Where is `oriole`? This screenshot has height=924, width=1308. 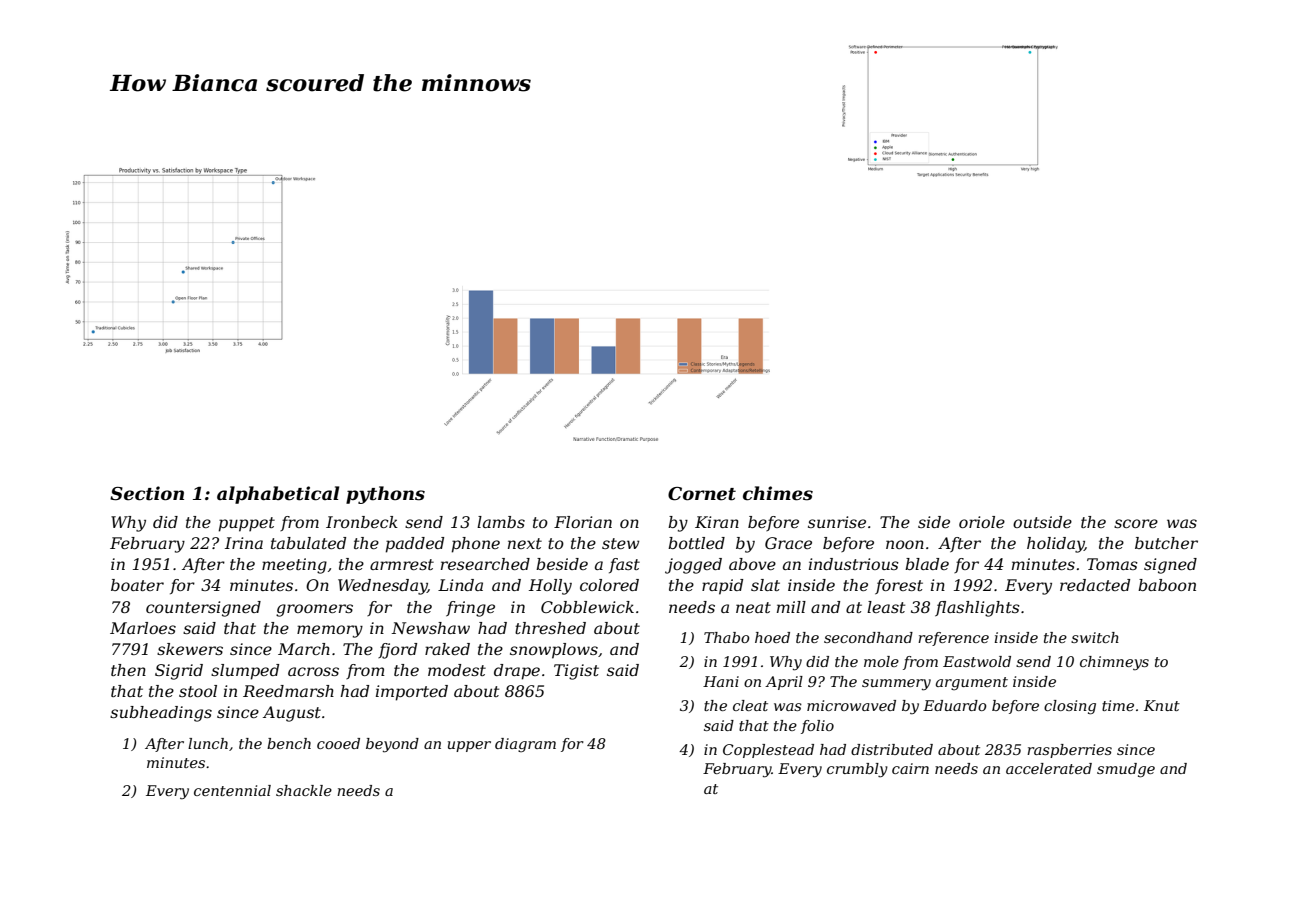
oriole is located at coordinates (982, 522).
